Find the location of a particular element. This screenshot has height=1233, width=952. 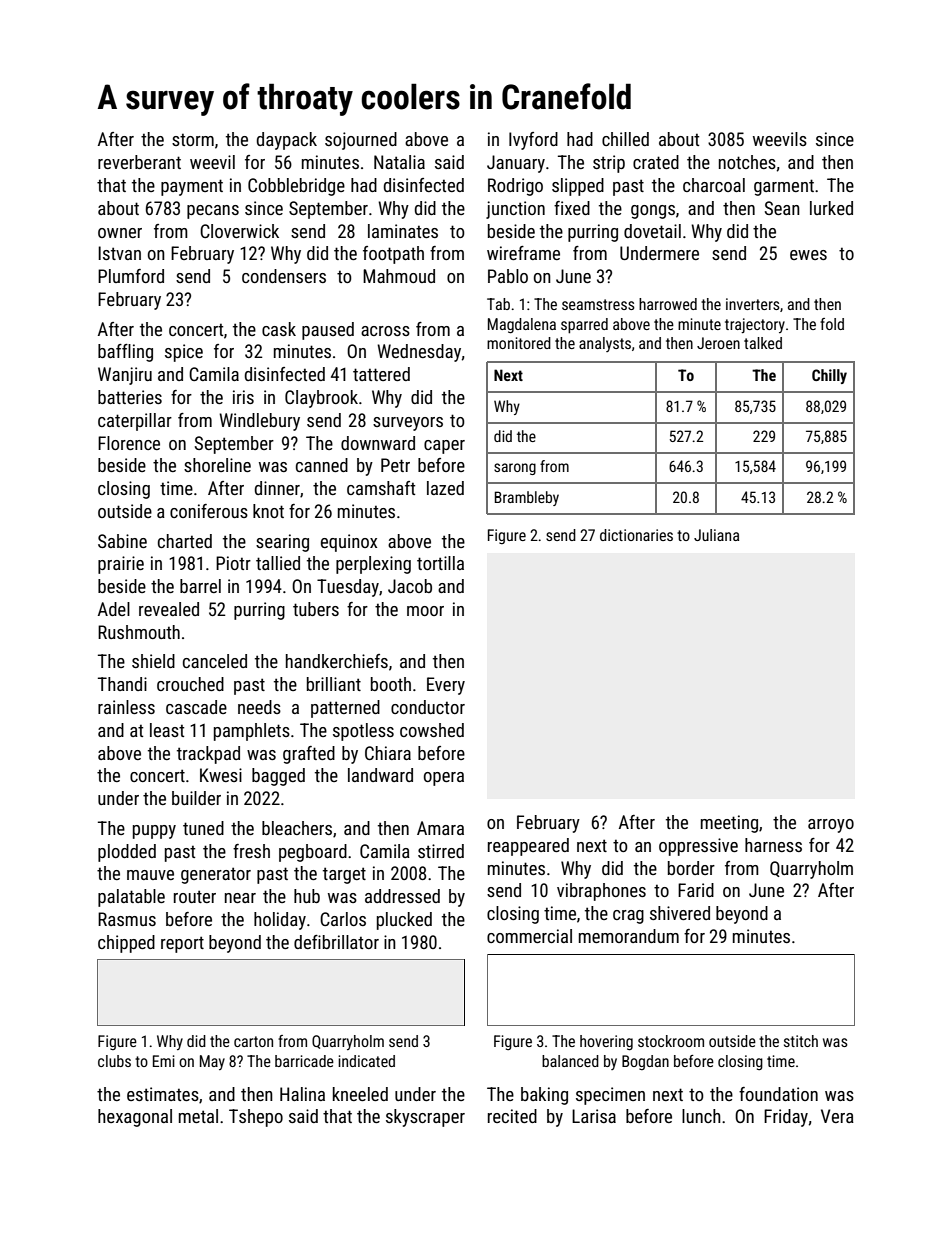

monitored is located at coordinates (519, 343).
